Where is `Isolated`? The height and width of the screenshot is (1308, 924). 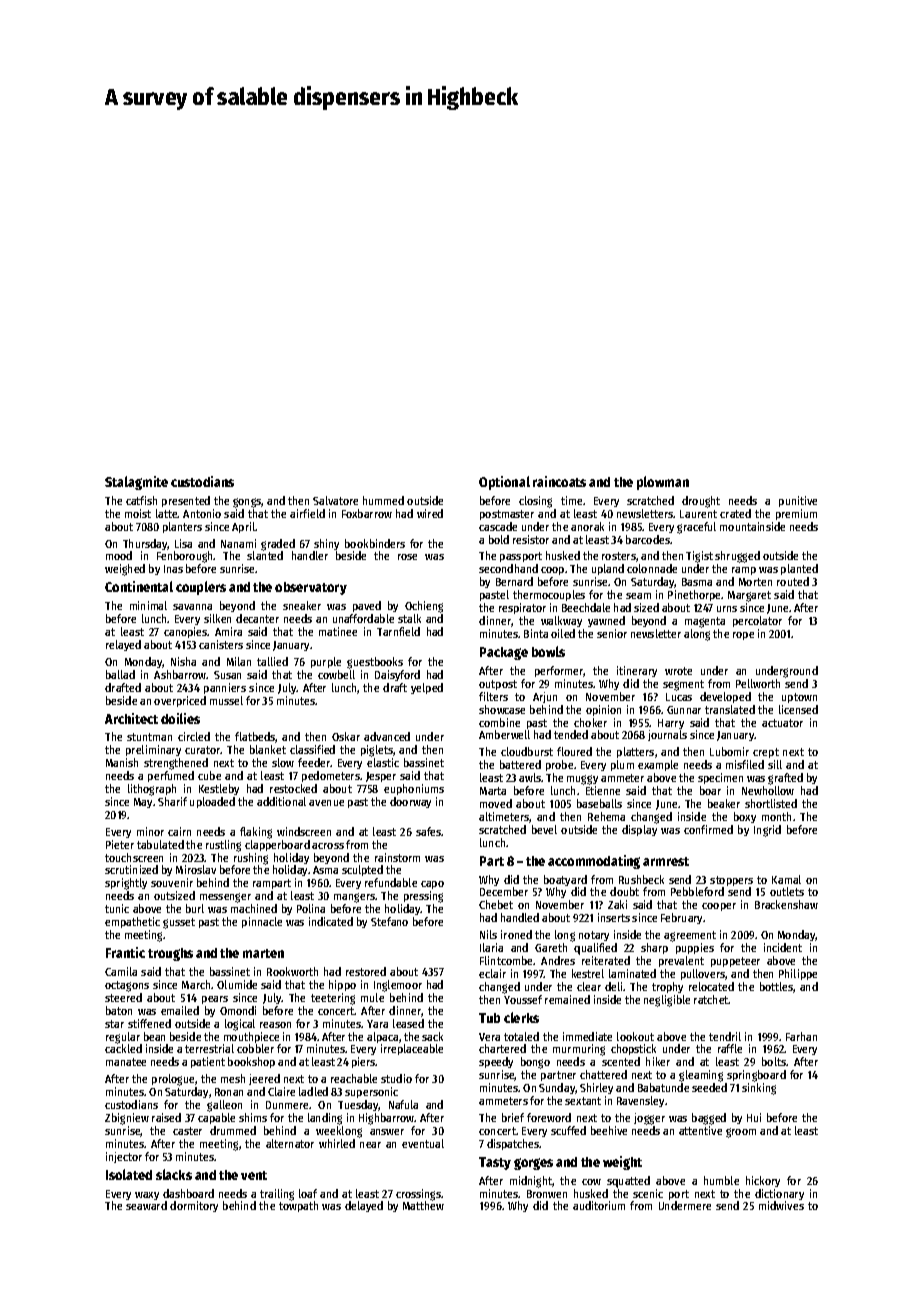
Isolated is located at coordinates (129, 1174).
